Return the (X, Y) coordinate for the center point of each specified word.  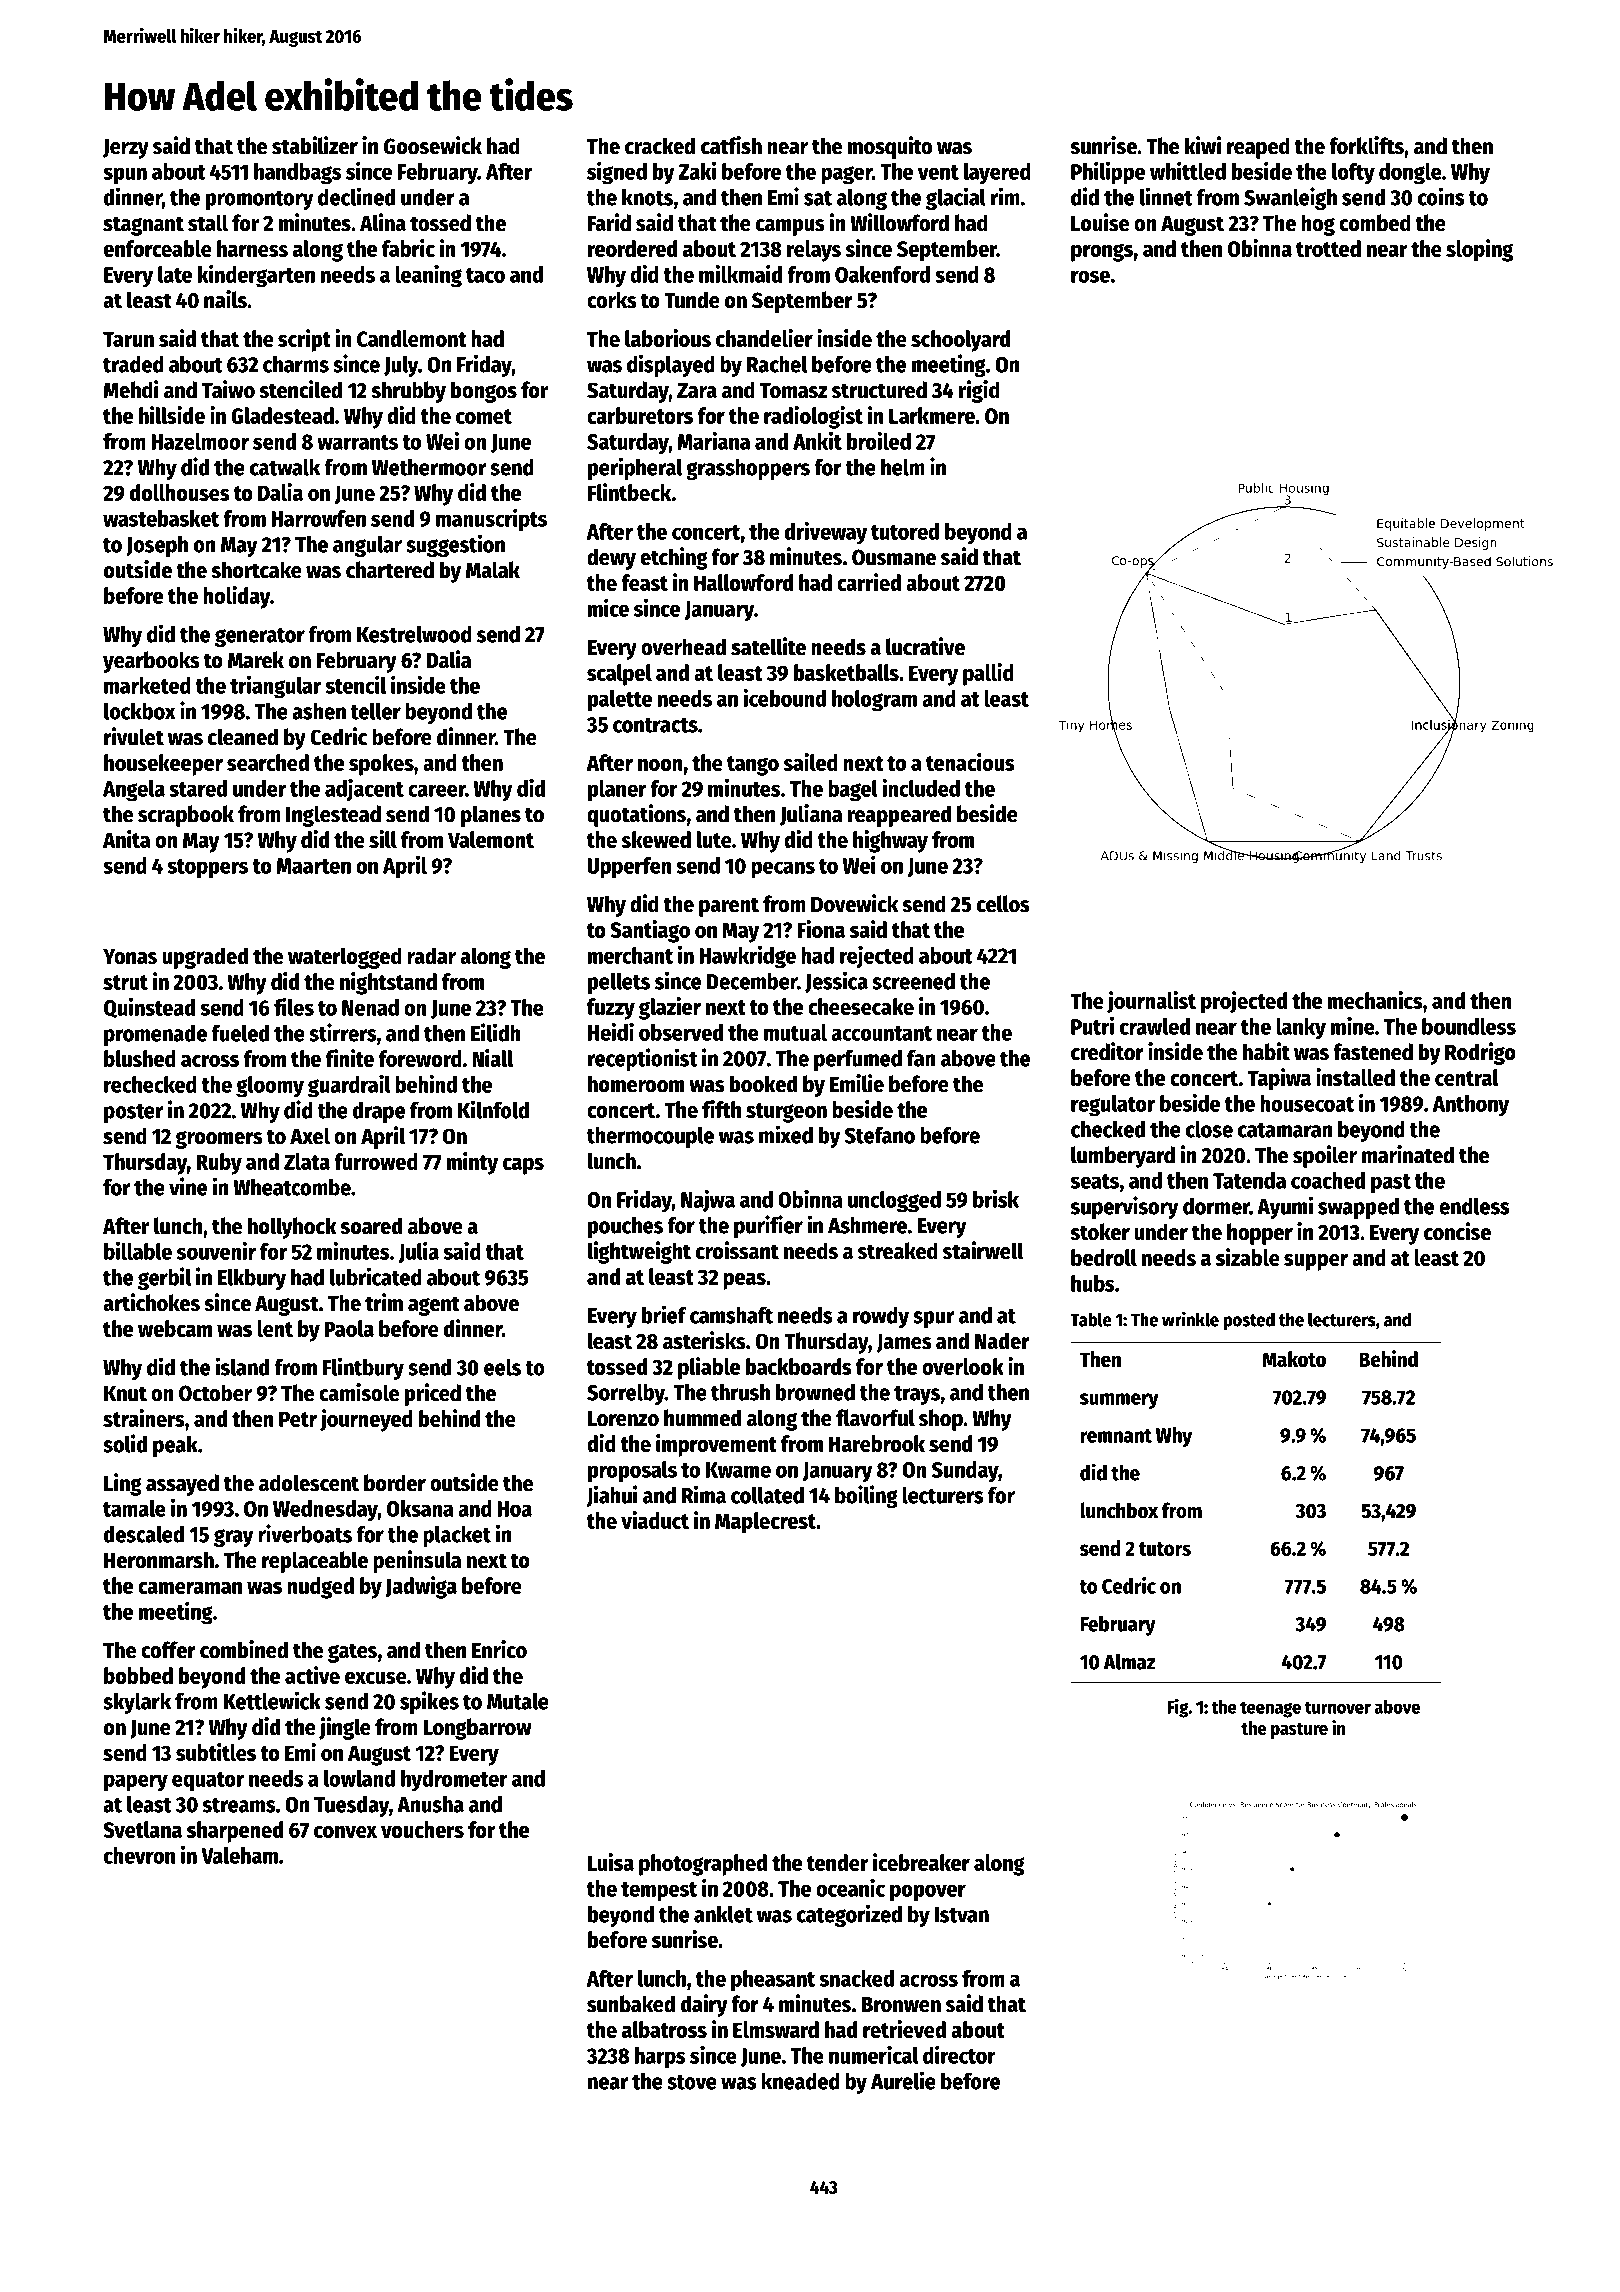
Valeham (239, 1855)
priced (433, 1394)
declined (356, 196)
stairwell (983, 1250)
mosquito (890, 147)
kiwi (1203, 145)
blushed (140, 1058)
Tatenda (1249, 1180)
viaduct (655, 1520)
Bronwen (901, 2005)
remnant (1116, 1436)
